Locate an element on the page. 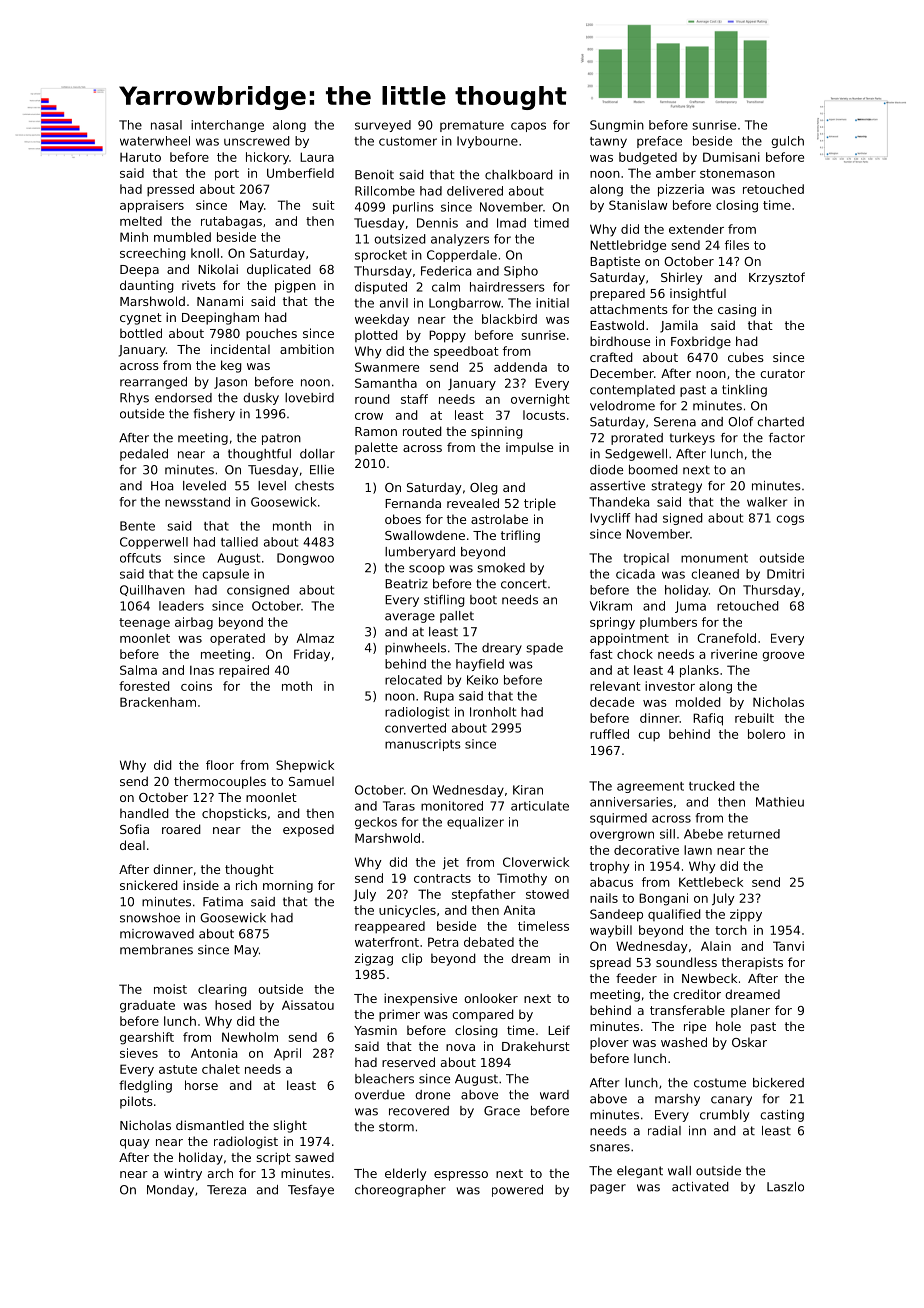 Image resolution: width=924 pixels, height=1308 pixels. Tereza is located at coordinates (226, 1190).
